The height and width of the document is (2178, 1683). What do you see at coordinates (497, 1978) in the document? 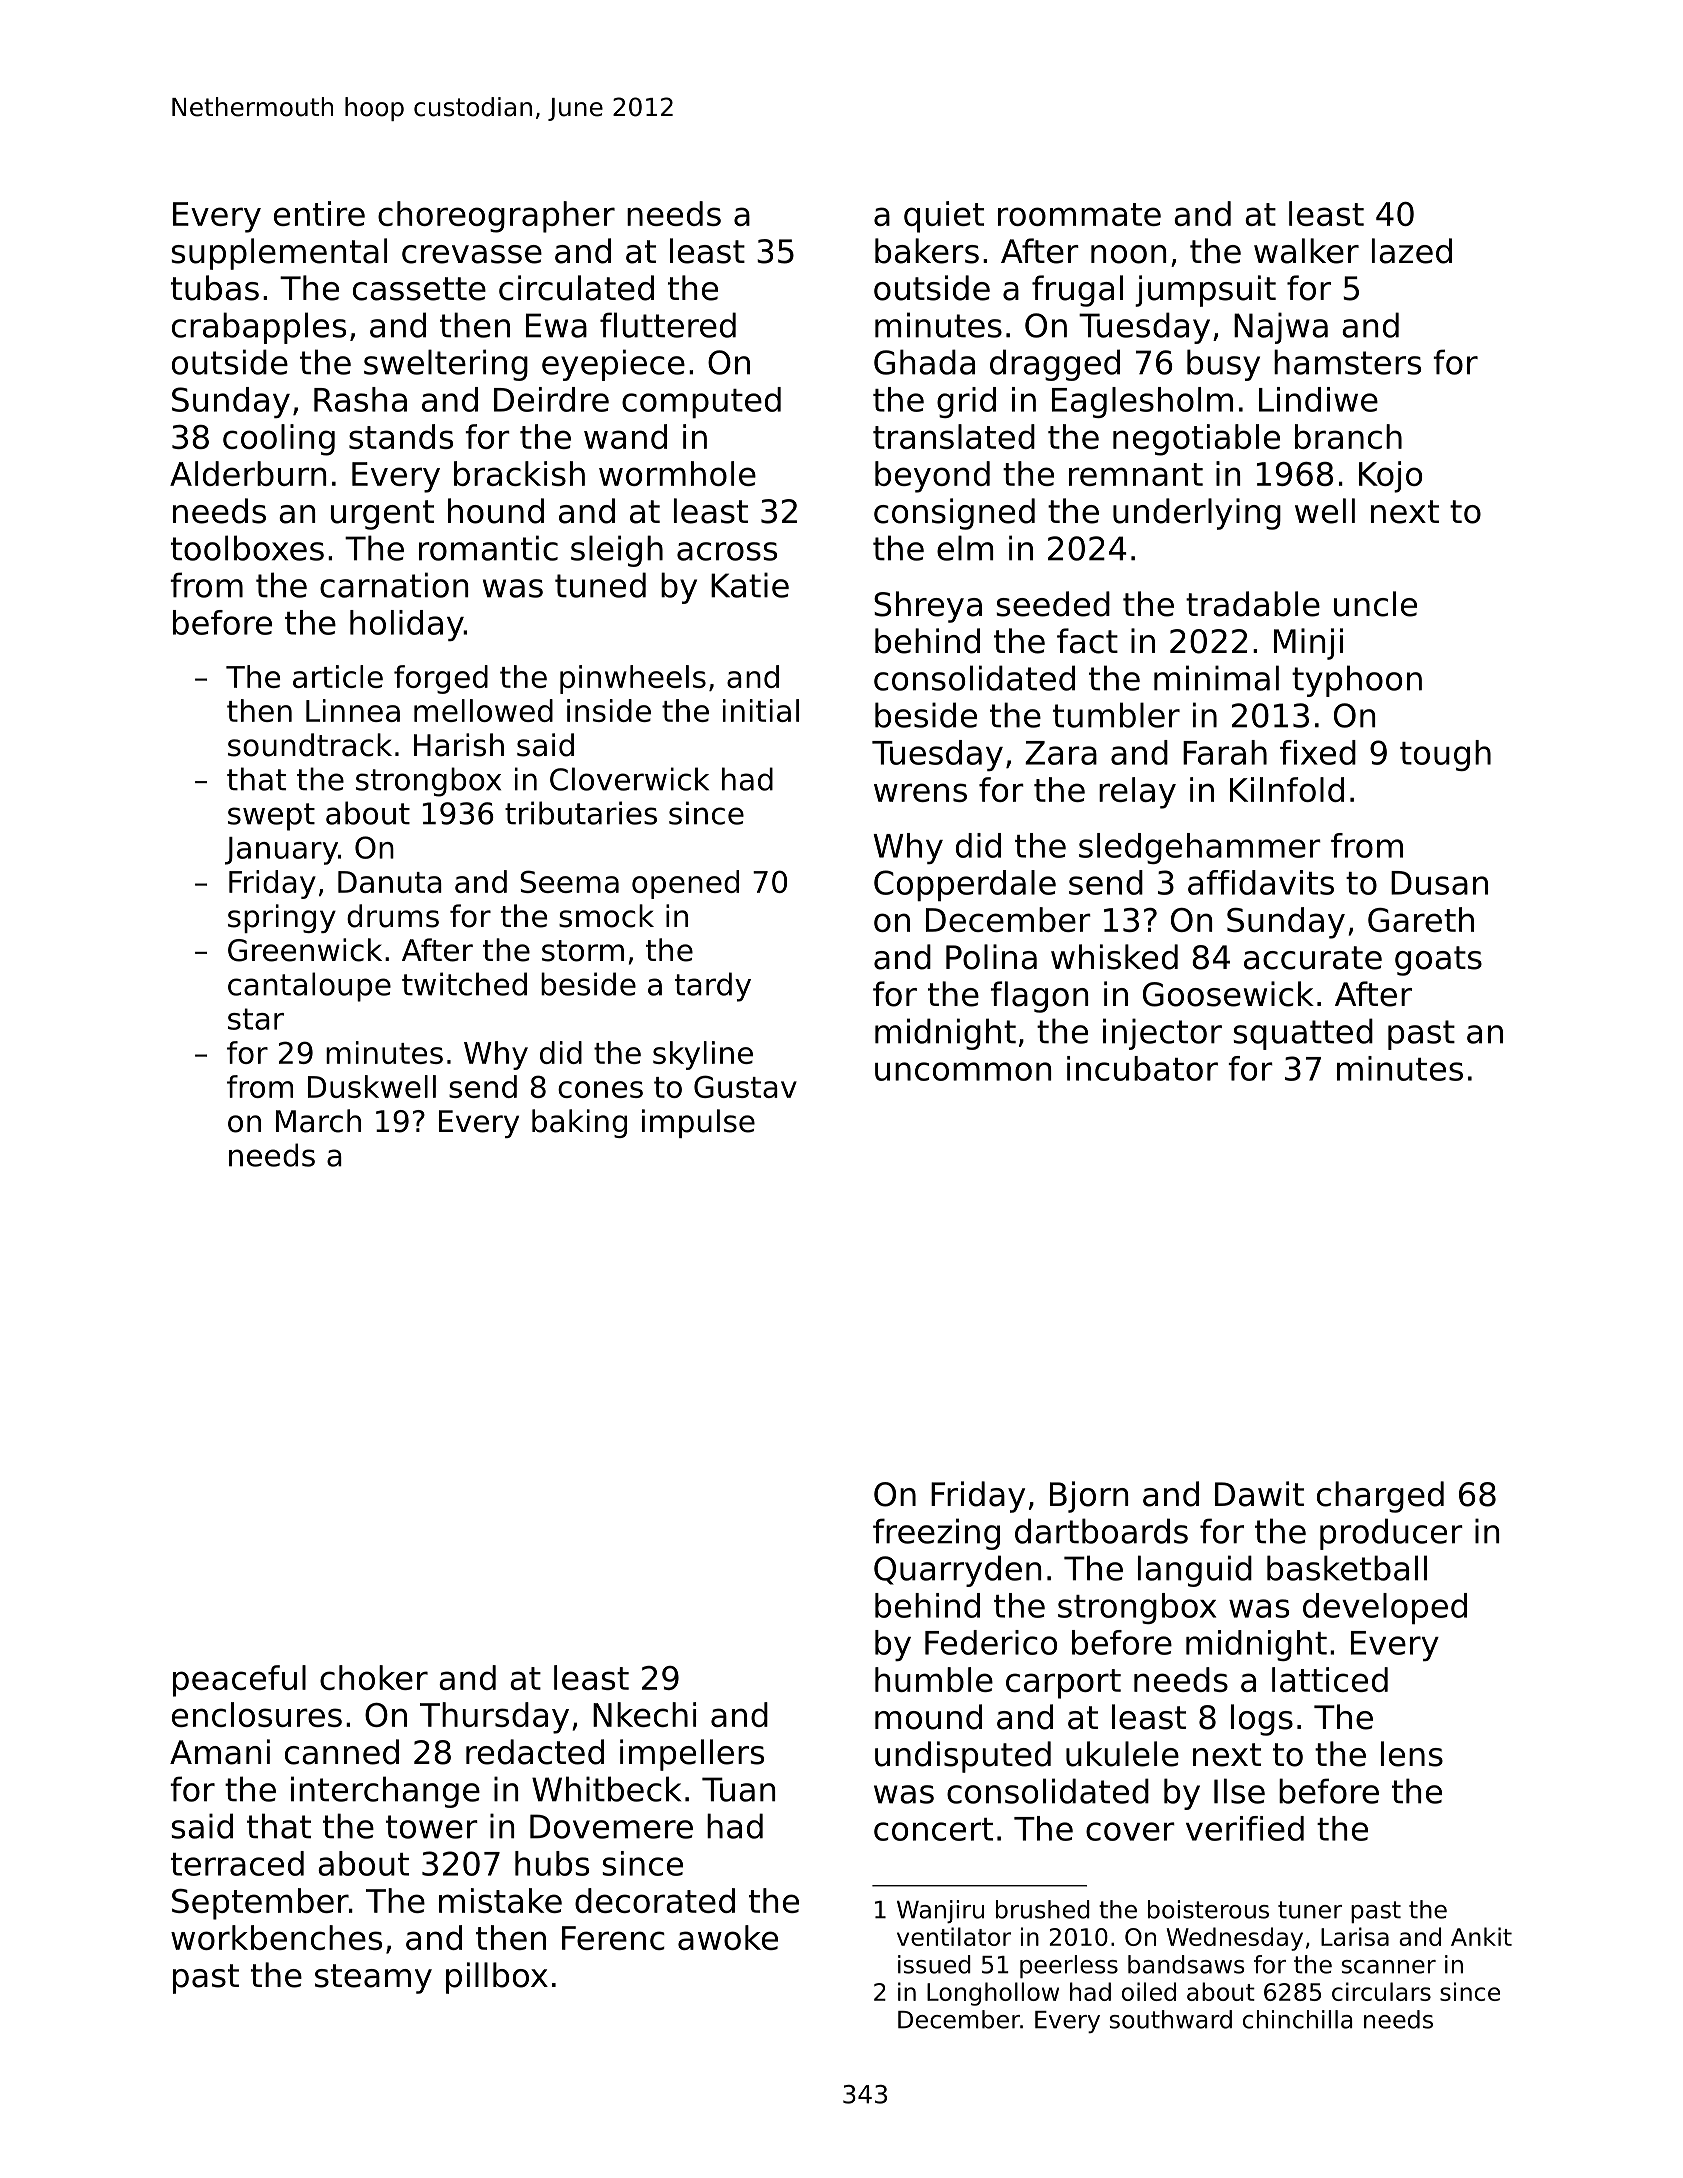
I see `pillbox` at bounding box center [497, 1978].
